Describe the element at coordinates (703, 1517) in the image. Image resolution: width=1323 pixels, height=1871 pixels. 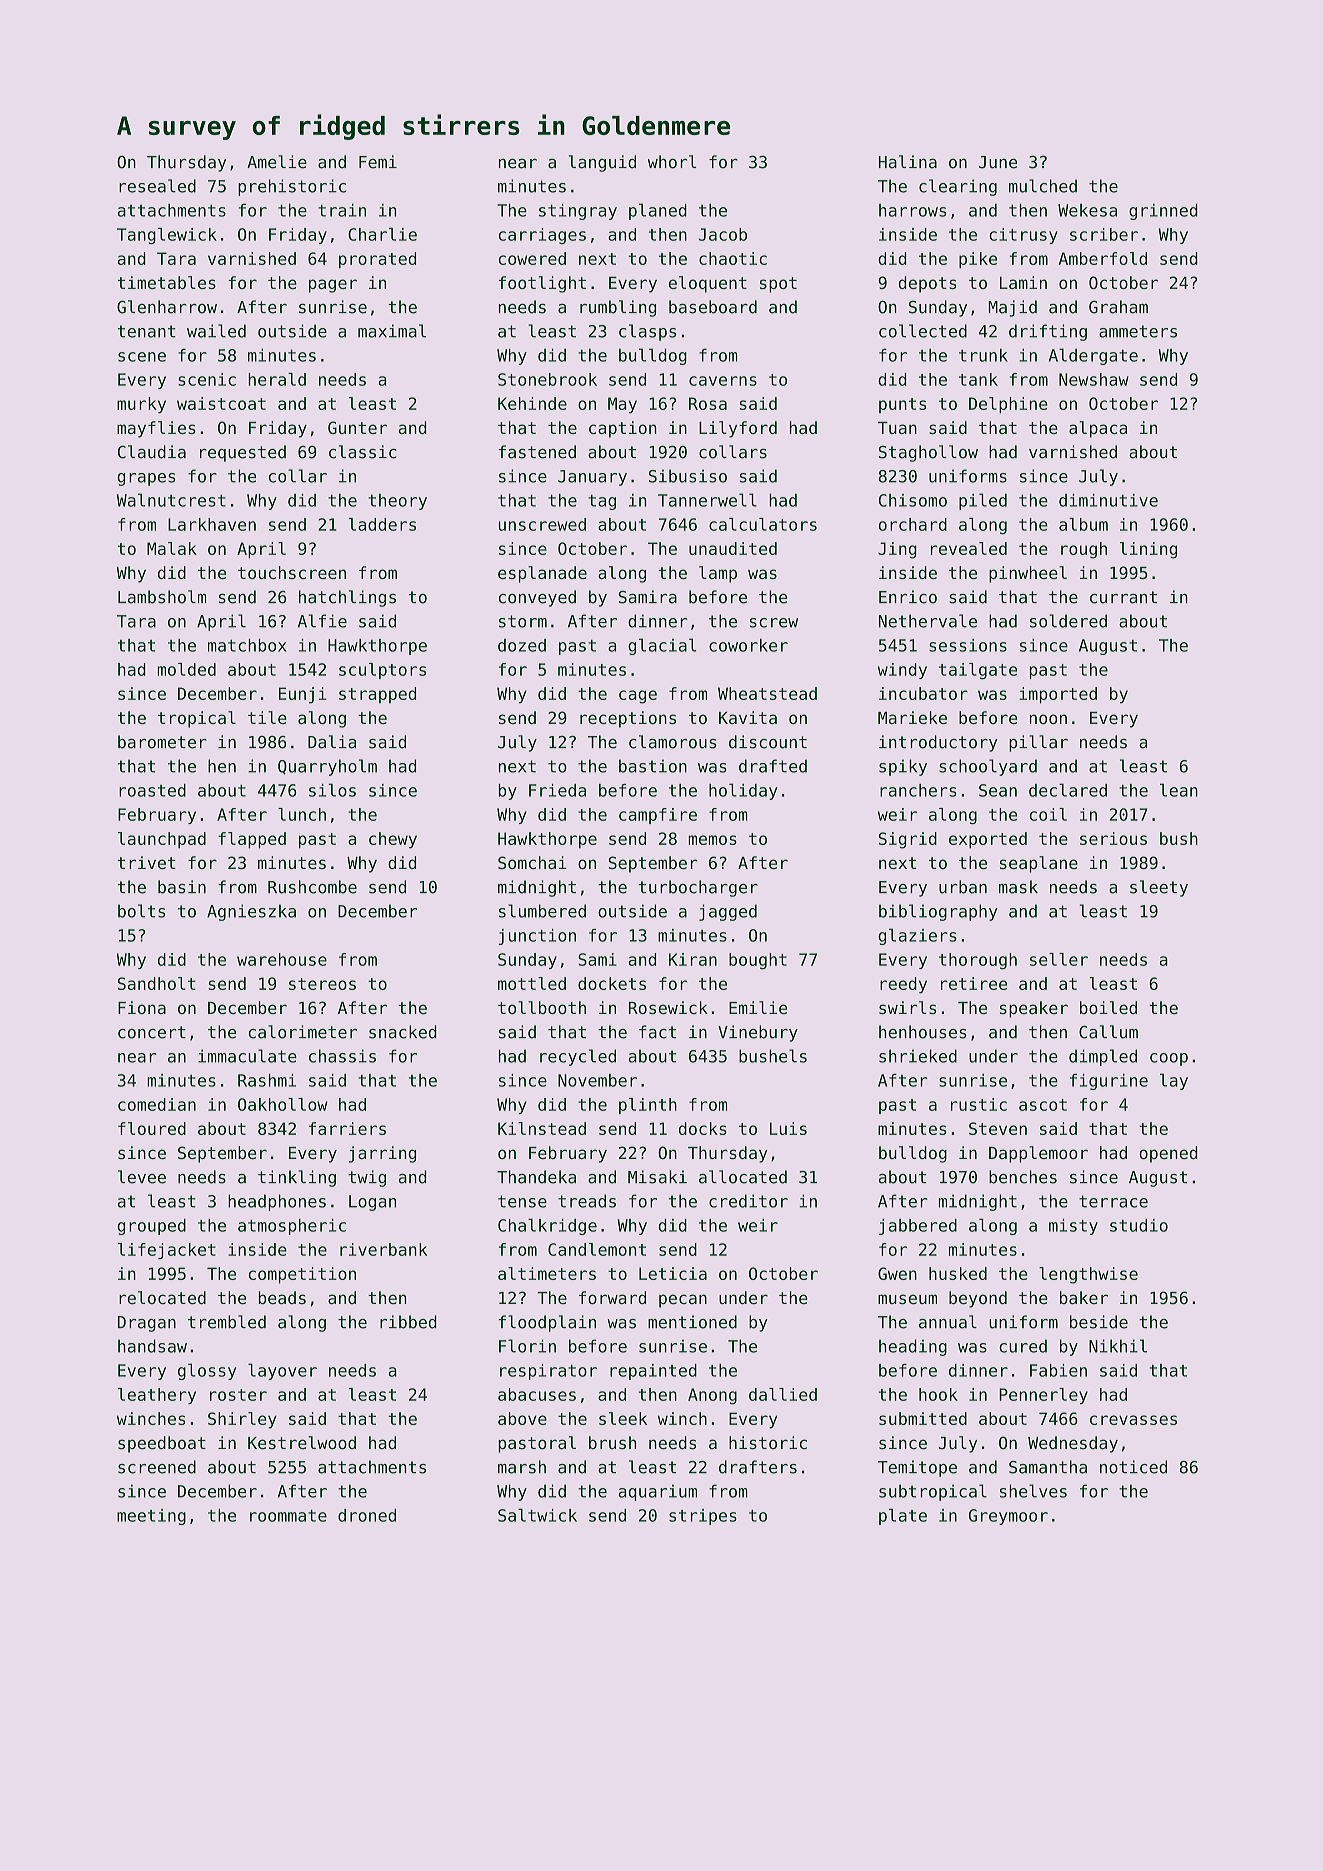
I see `stripes` at that location.
